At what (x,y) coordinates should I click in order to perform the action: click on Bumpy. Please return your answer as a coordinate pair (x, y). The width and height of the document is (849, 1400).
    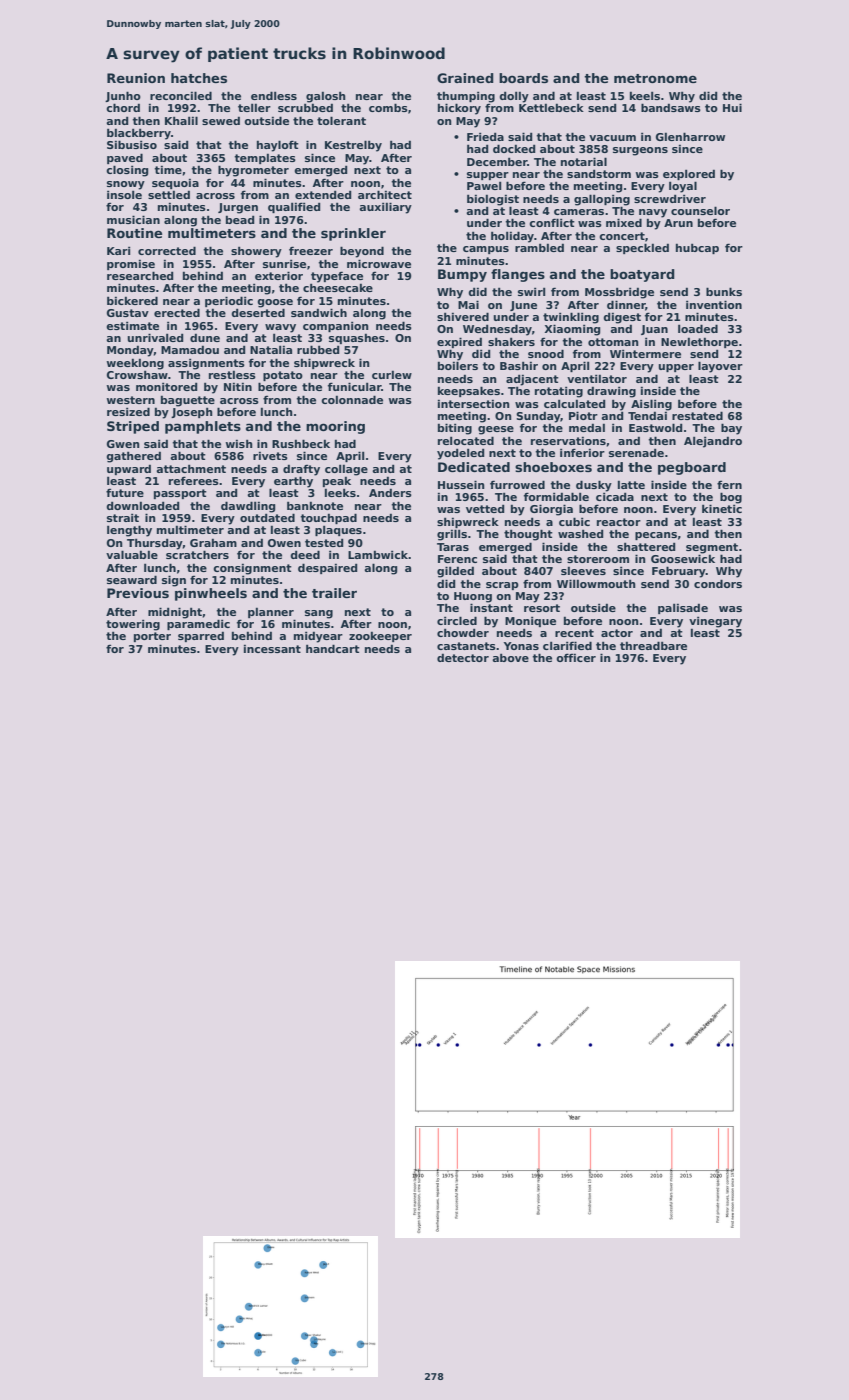
    Looking at the image, I should click on (462, 275).
